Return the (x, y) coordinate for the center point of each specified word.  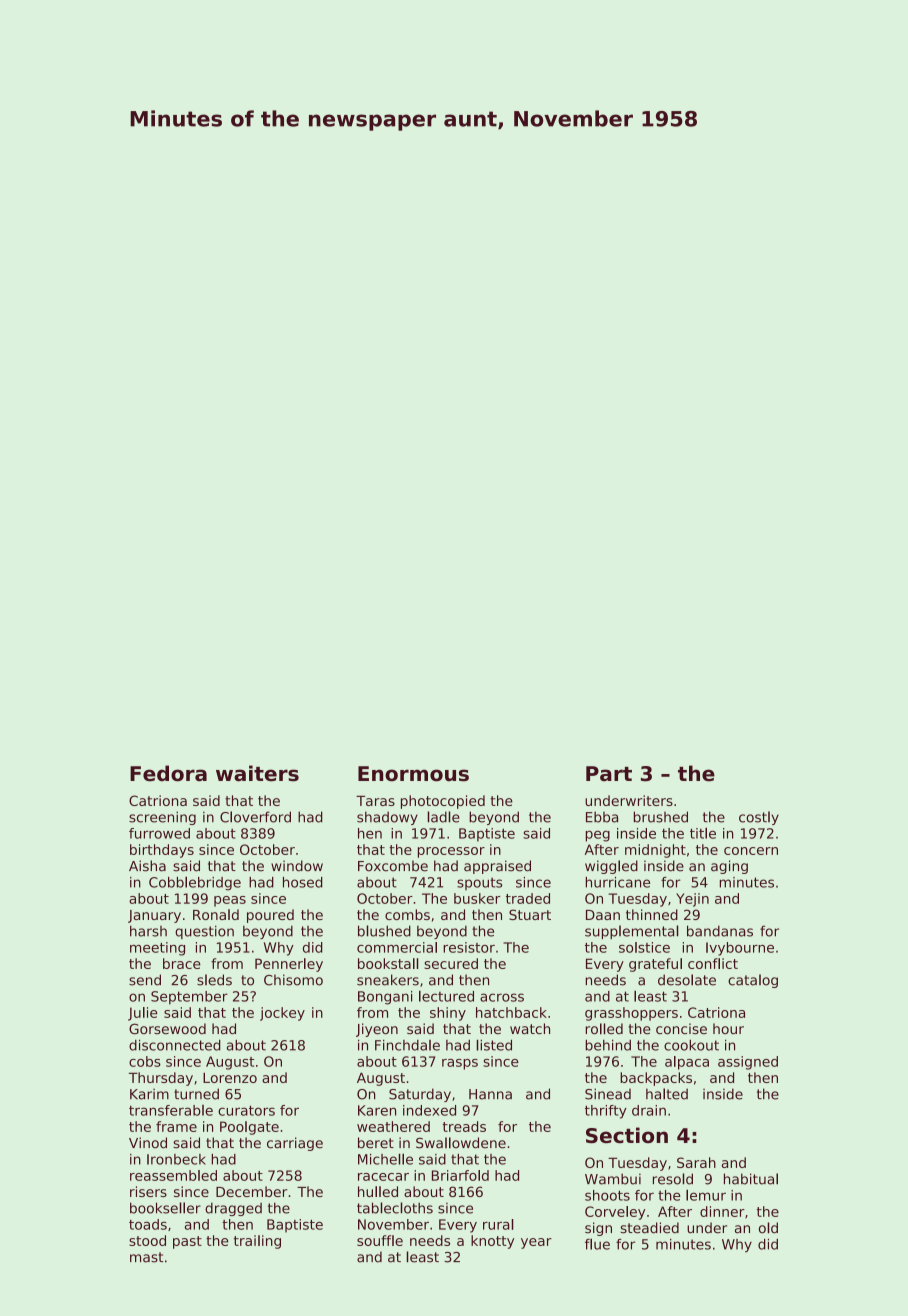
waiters (257, 773)
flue (597, 1244)
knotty (492, 1242)
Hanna (490, 1094)
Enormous (413, 774)
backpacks (656, 1079)
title (703, 833)
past (187, 1242)
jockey (282, 1014)
